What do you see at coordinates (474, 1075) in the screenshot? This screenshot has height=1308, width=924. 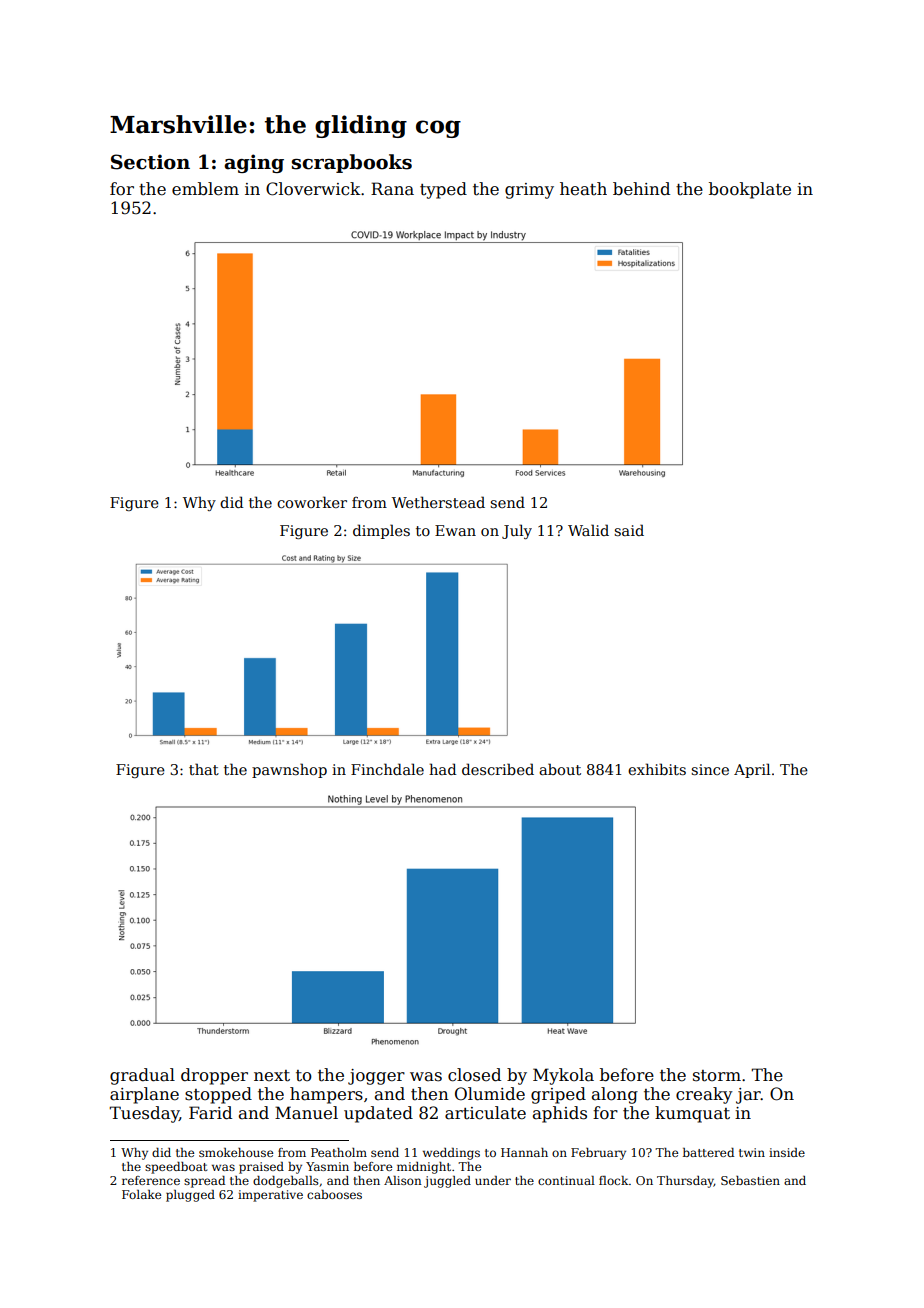 I see `closed` at bounding box center [474, 1075].
